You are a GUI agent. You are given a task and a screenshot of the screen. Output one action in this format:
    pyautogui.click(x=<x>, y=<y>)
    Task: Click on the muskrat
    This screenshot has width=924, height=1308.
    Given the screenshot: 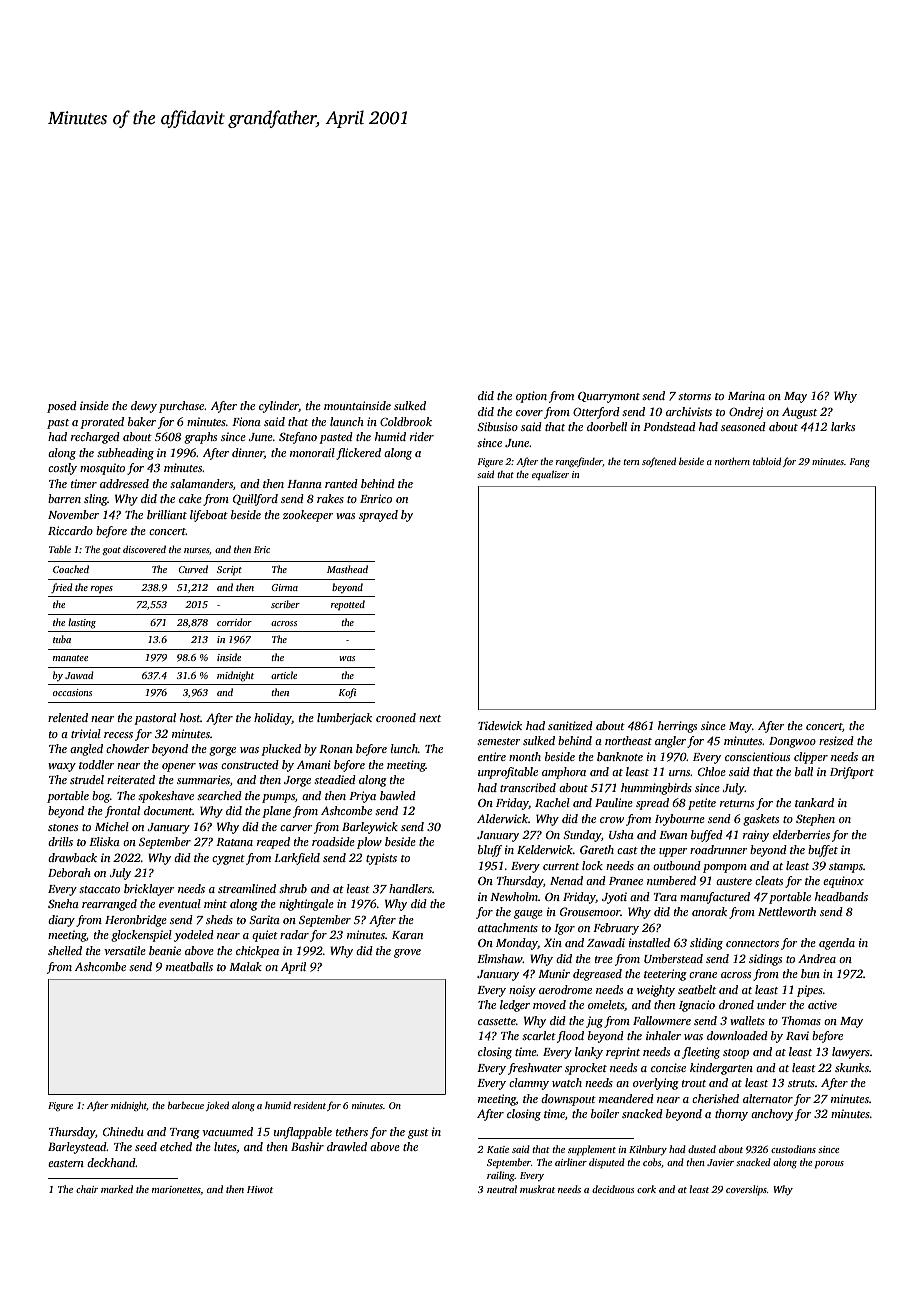 What is the action you would take?
    pyautogui.click(x=537, y=1189)
